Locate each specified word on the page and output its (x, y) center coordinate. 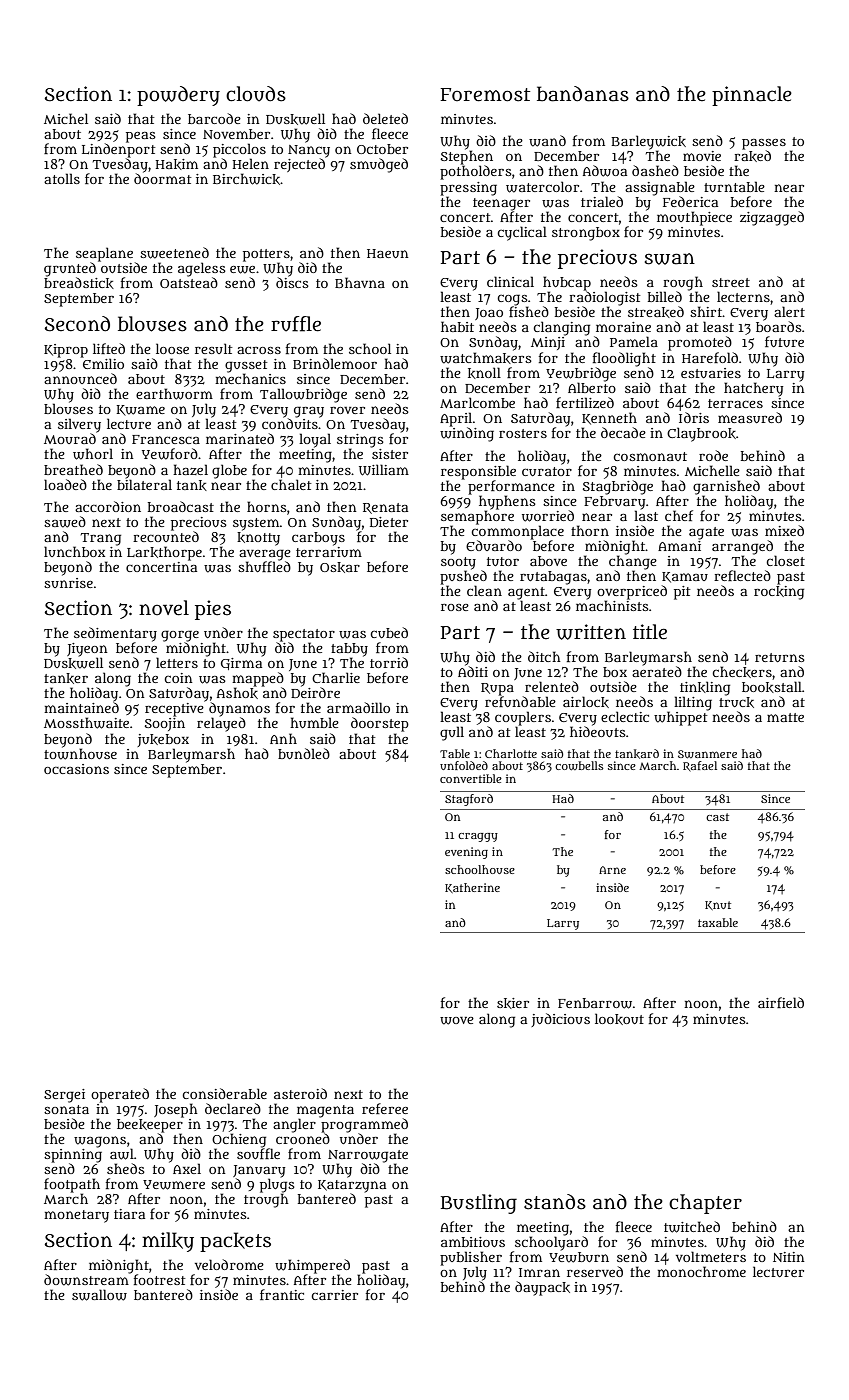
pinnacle (752, 96)
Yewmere (174, 1185)
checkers (742, 672)
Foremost (485, 95)
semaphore (477, 517)
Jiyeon (87, 650)
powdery (178, 96)
